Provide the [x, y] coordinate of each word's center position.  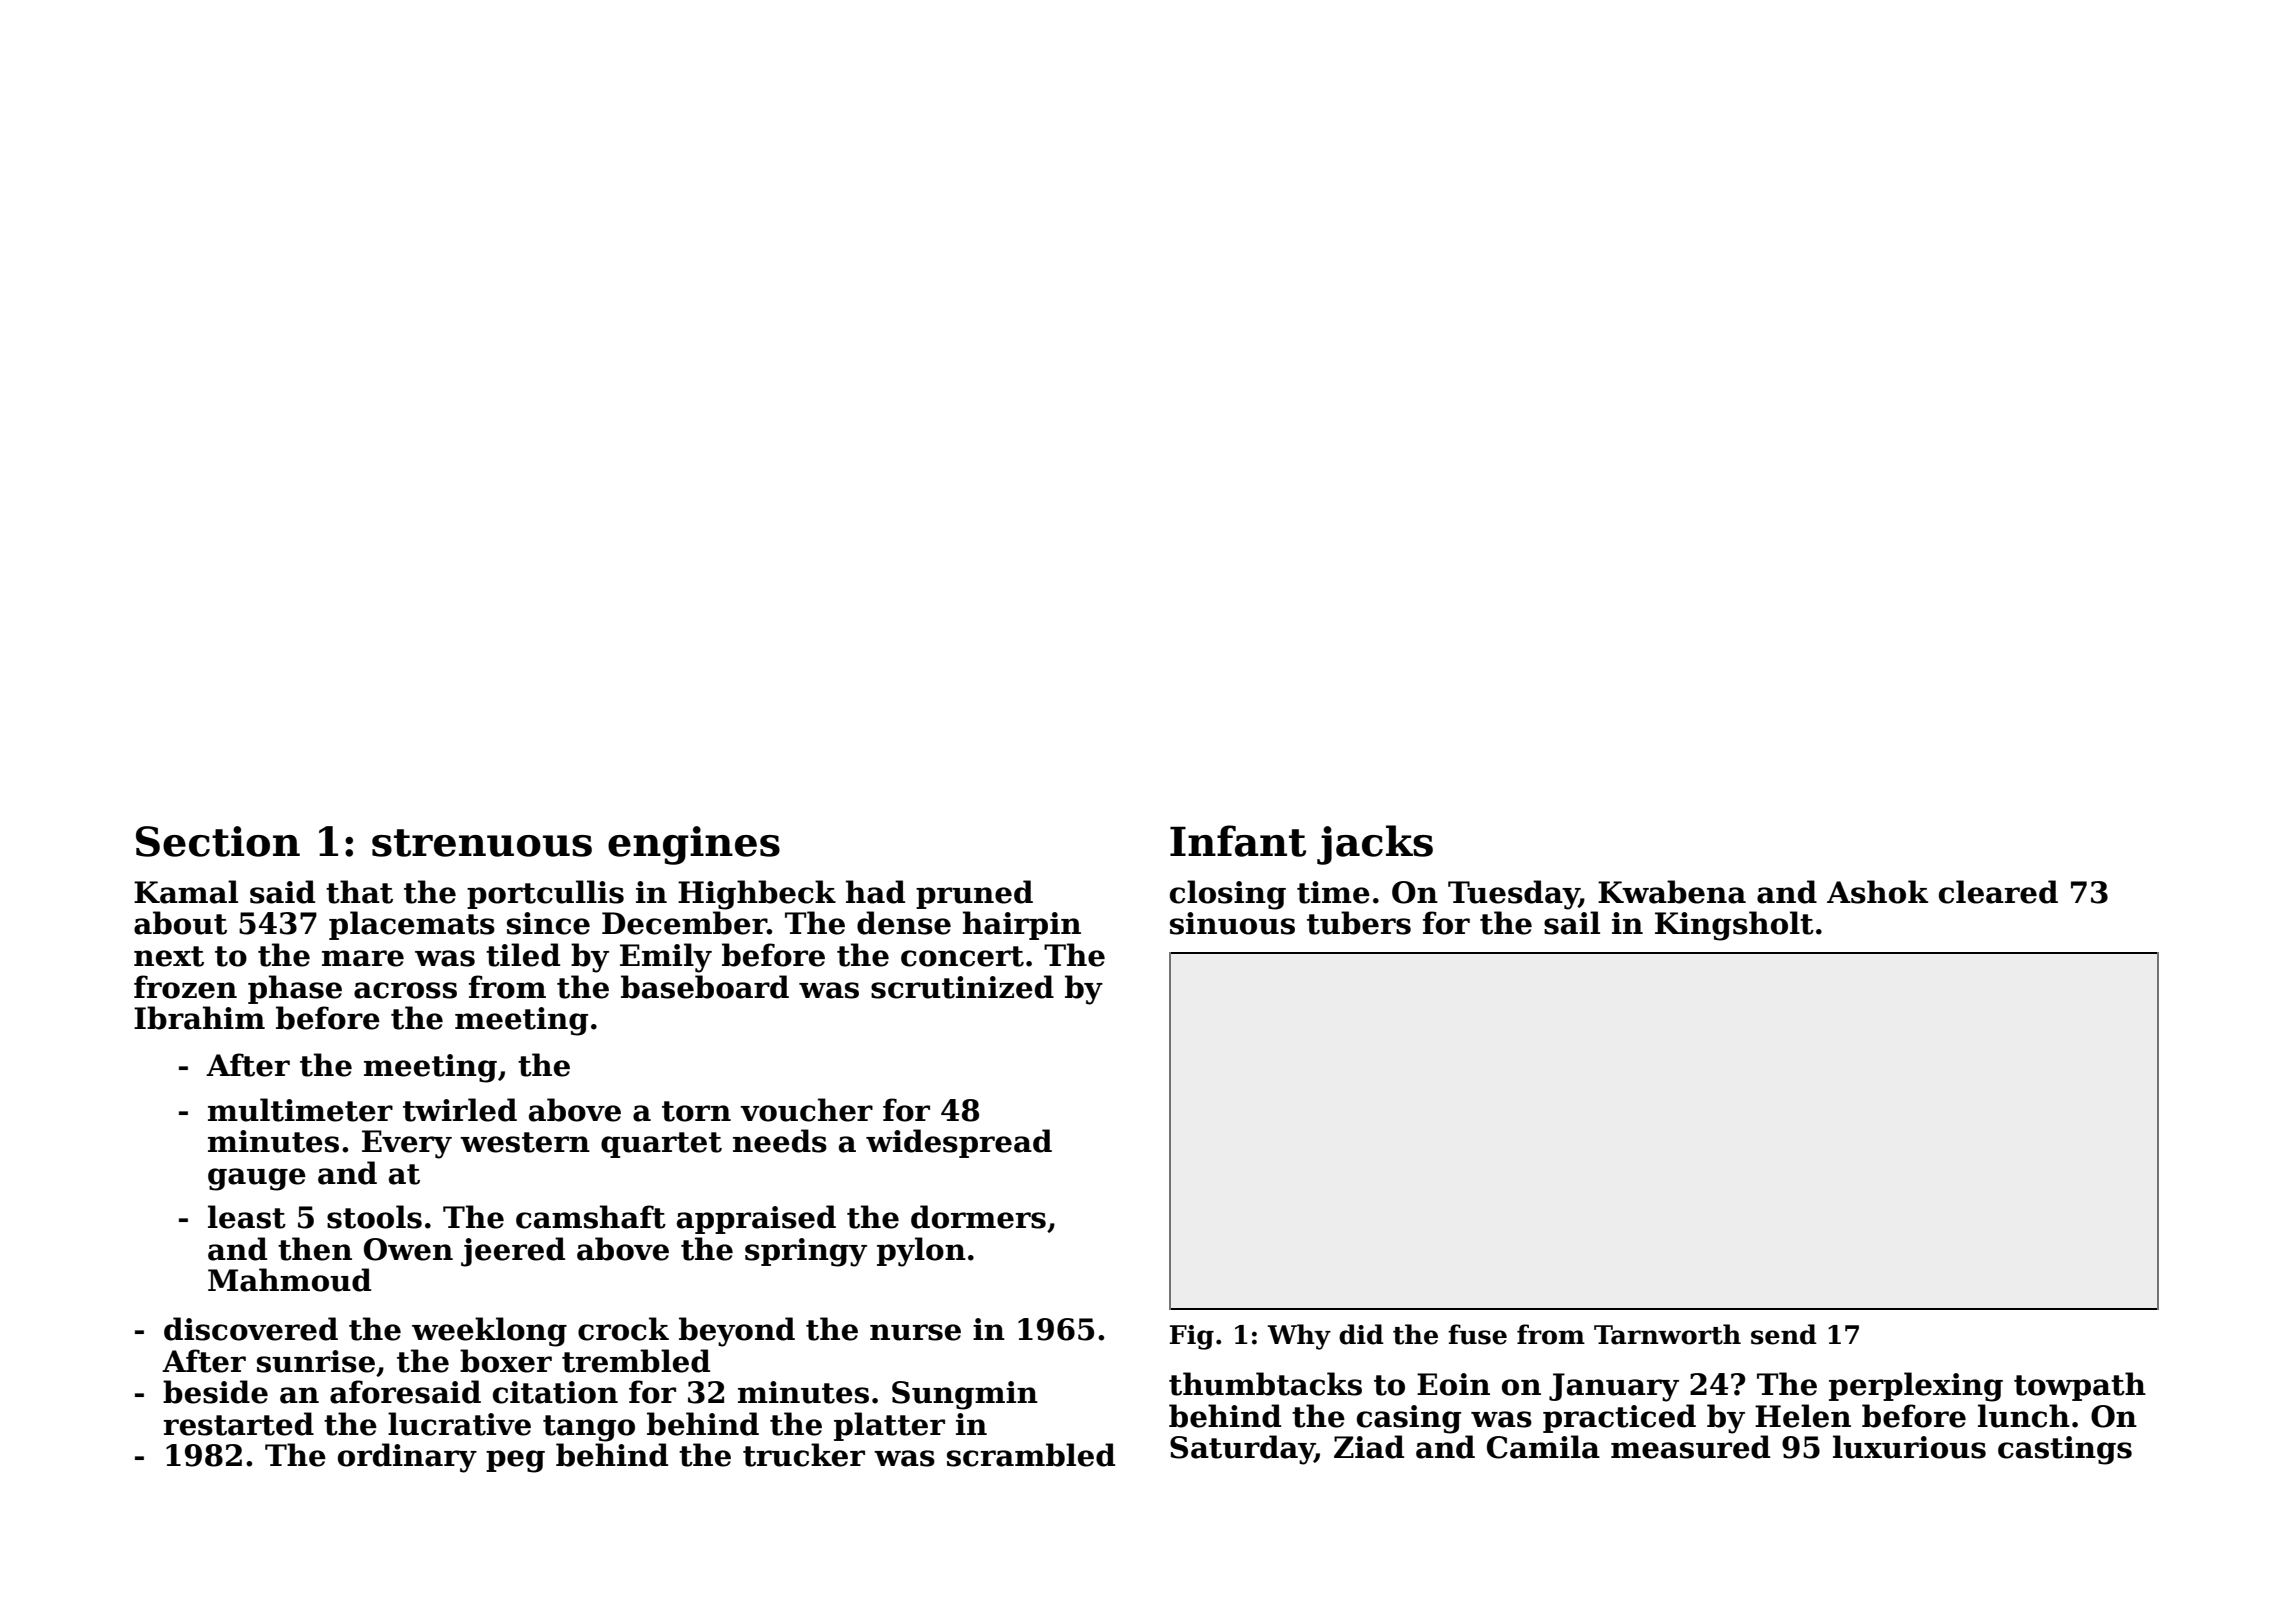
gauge [257, 1179]
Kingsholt [1734, 926]
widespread [959, 1143]
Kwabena [1672, 892]
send [1784, 1334]
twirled [460, 1110]
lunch [2024, 1416]
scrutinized [962, 987]
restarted [238, 1424]
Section [218, 841]
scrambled [1031, 1455]
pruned [974, 894]
